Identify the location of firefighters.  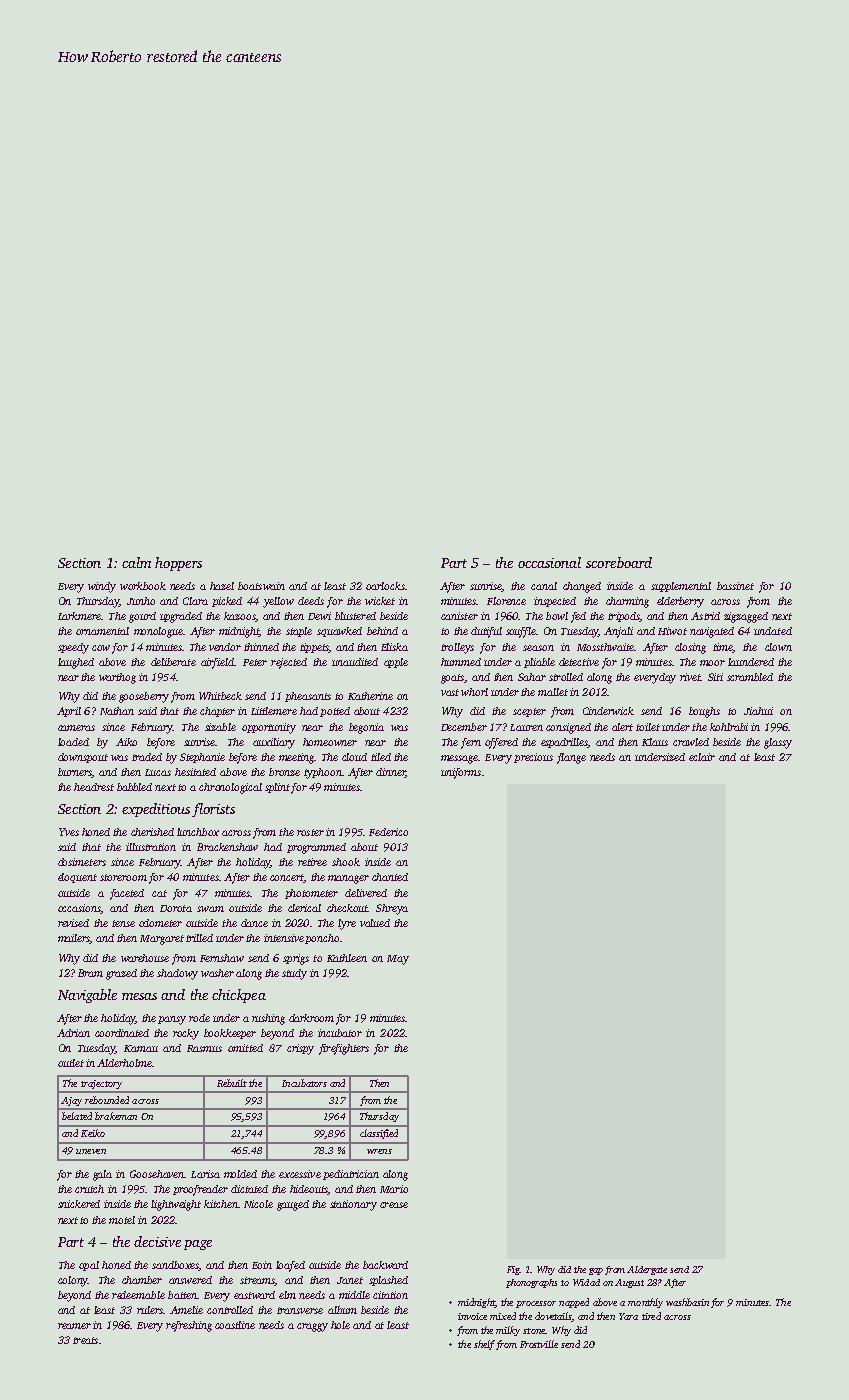
(344, 1049).
